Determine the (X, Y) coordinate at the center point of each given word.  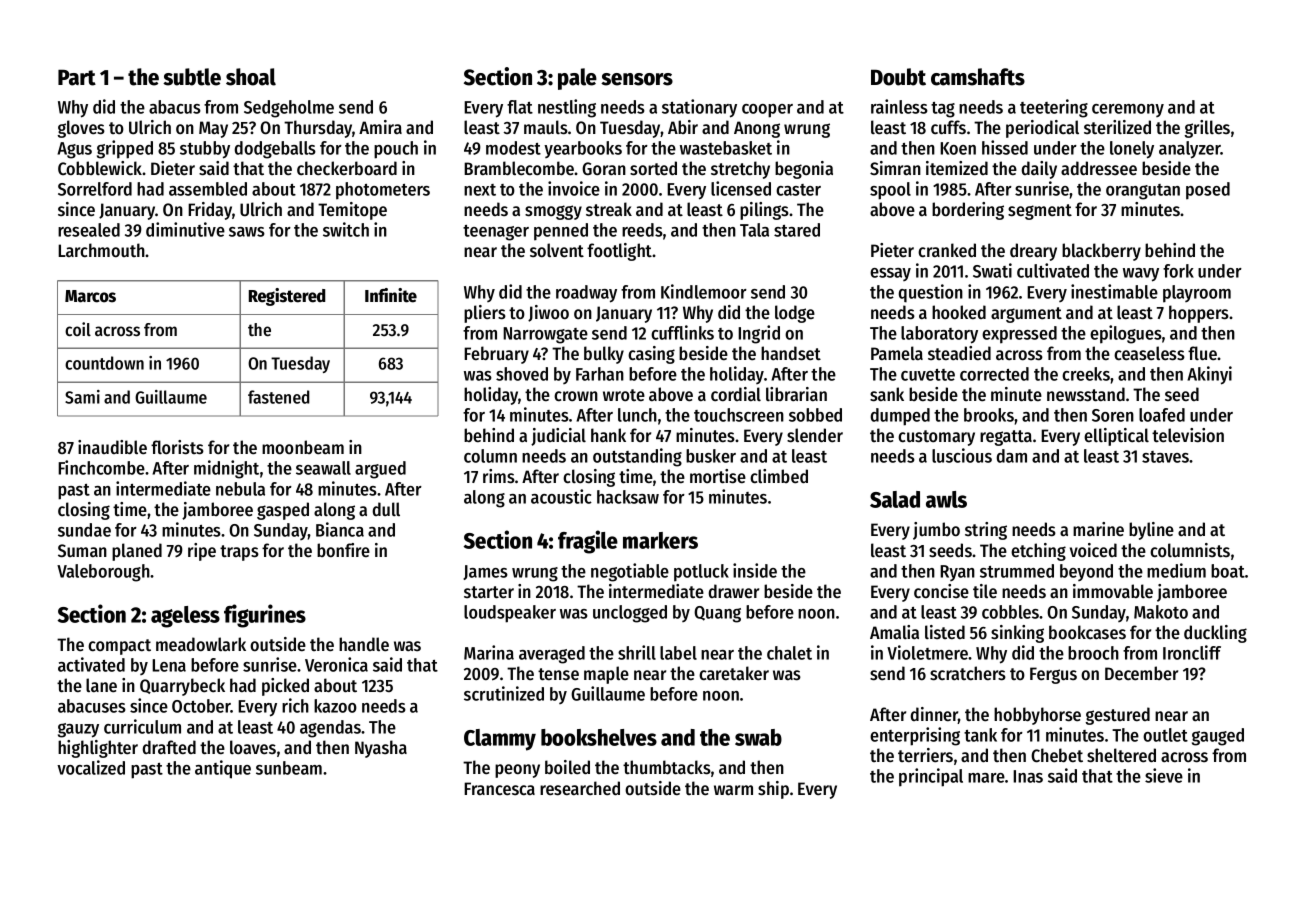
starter (489, 592)
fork (1178, 271)
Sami (82, 397)
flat (520, 107)
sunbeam (289, 768)
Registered (287, 297)
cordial (736, 394)
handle (364, 644)
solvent (557, 250)
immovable (1113, 591)
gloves (81, 129)
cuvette (928, 375)
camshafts (978, 77)
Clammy (500, 740)
